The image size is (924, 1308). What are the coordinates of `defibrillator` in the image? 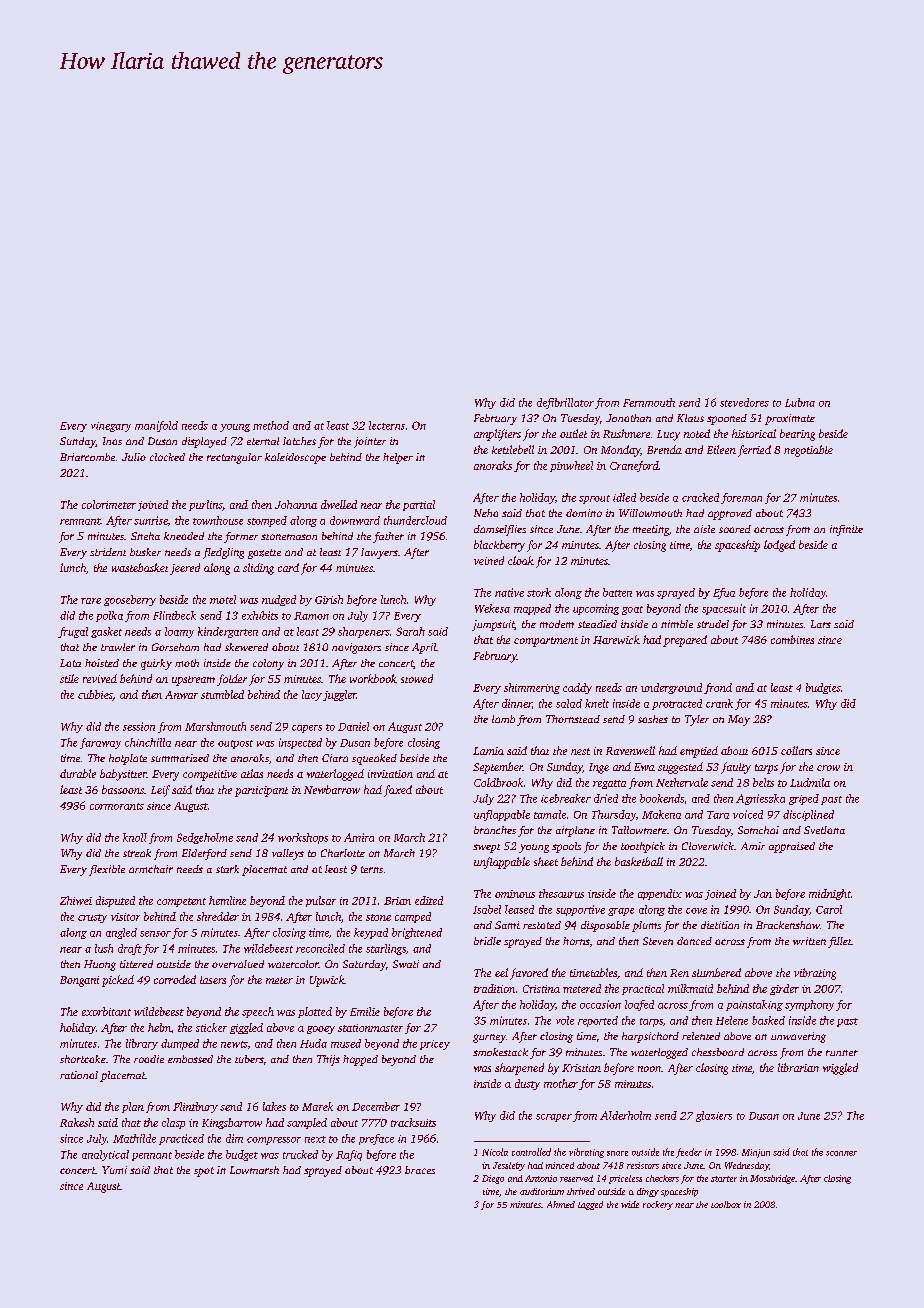 It's located at (565, 403).
